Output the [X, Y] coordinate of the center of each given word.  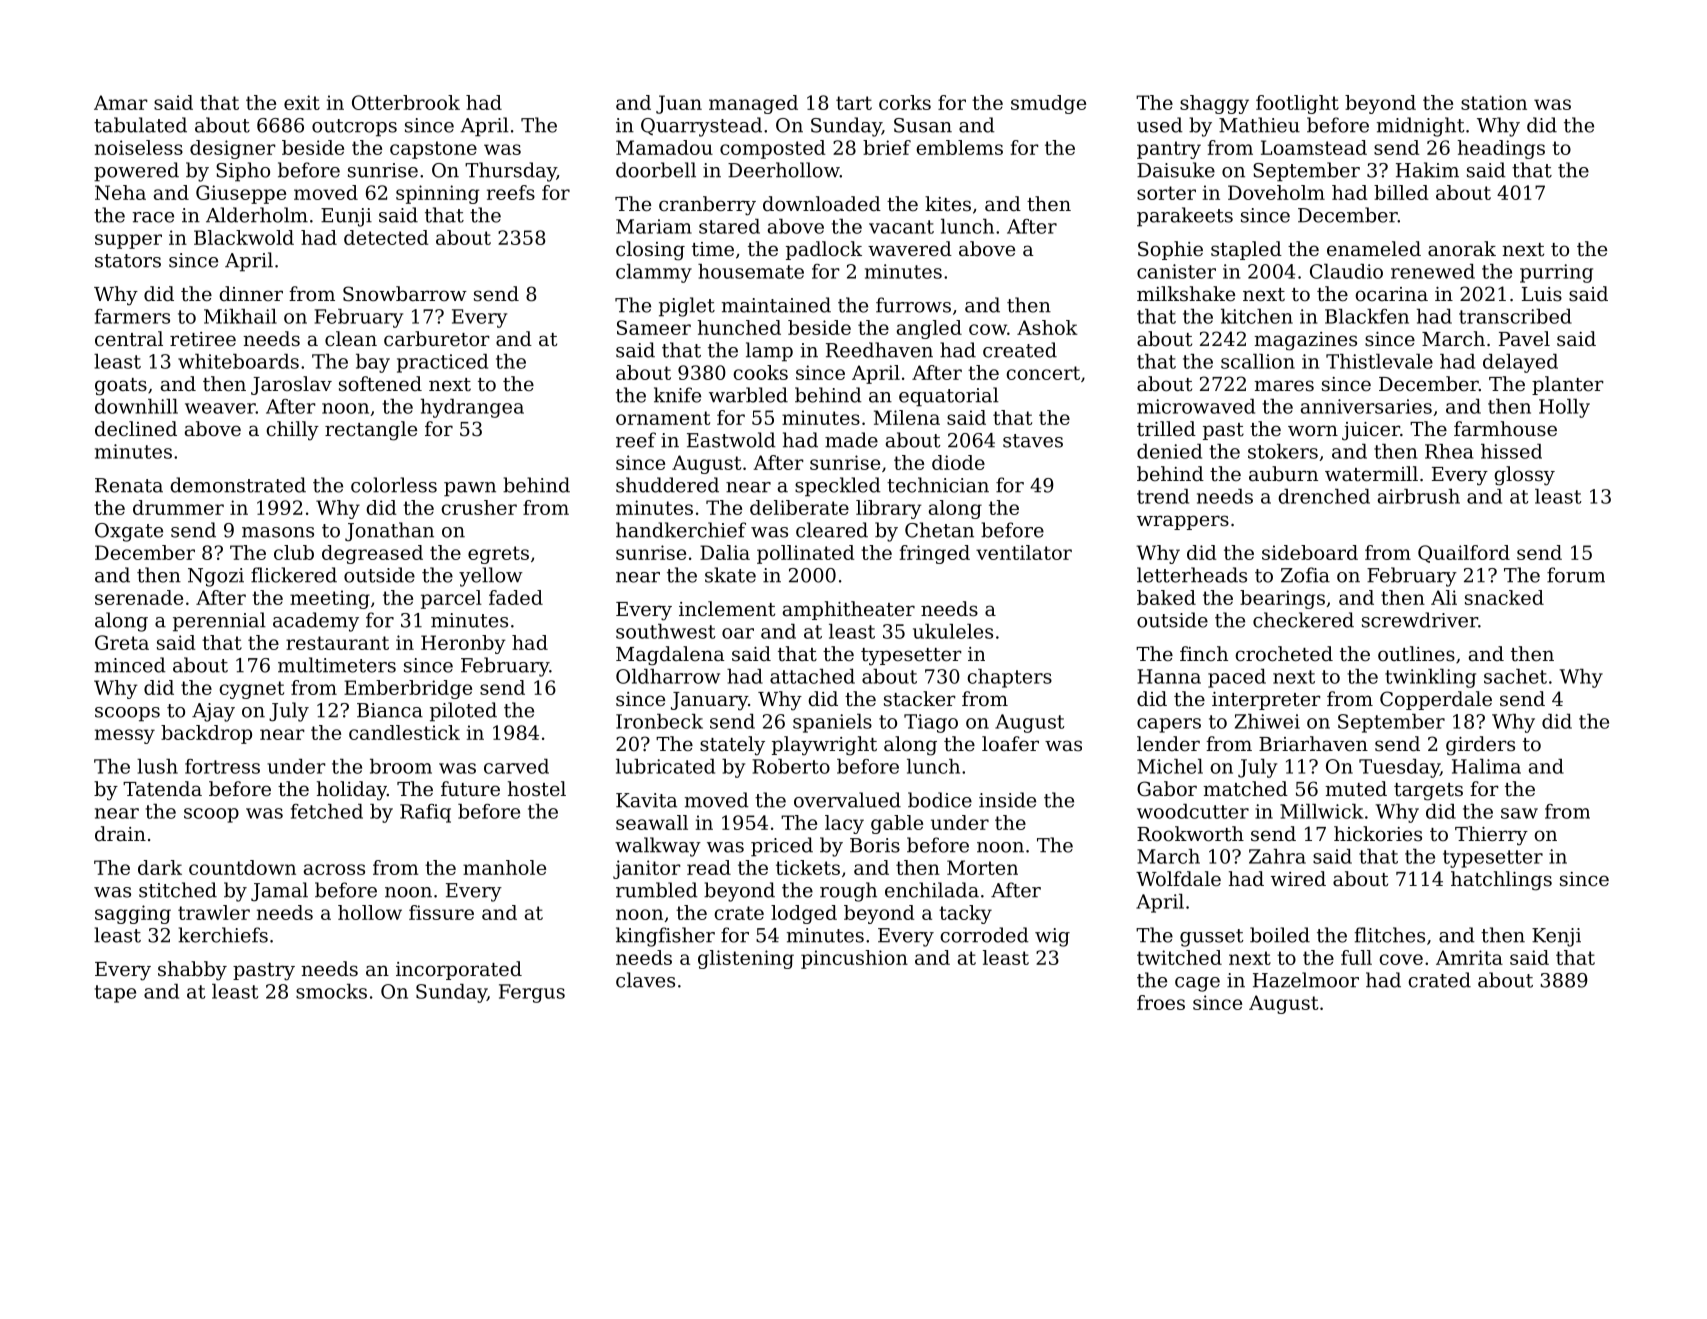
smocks [331, 991]
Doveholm [1276, 192]
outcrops [354, 128]
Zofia [1305, 575]
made [851, 440]
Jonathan [389, 532]
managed [753, 104]
